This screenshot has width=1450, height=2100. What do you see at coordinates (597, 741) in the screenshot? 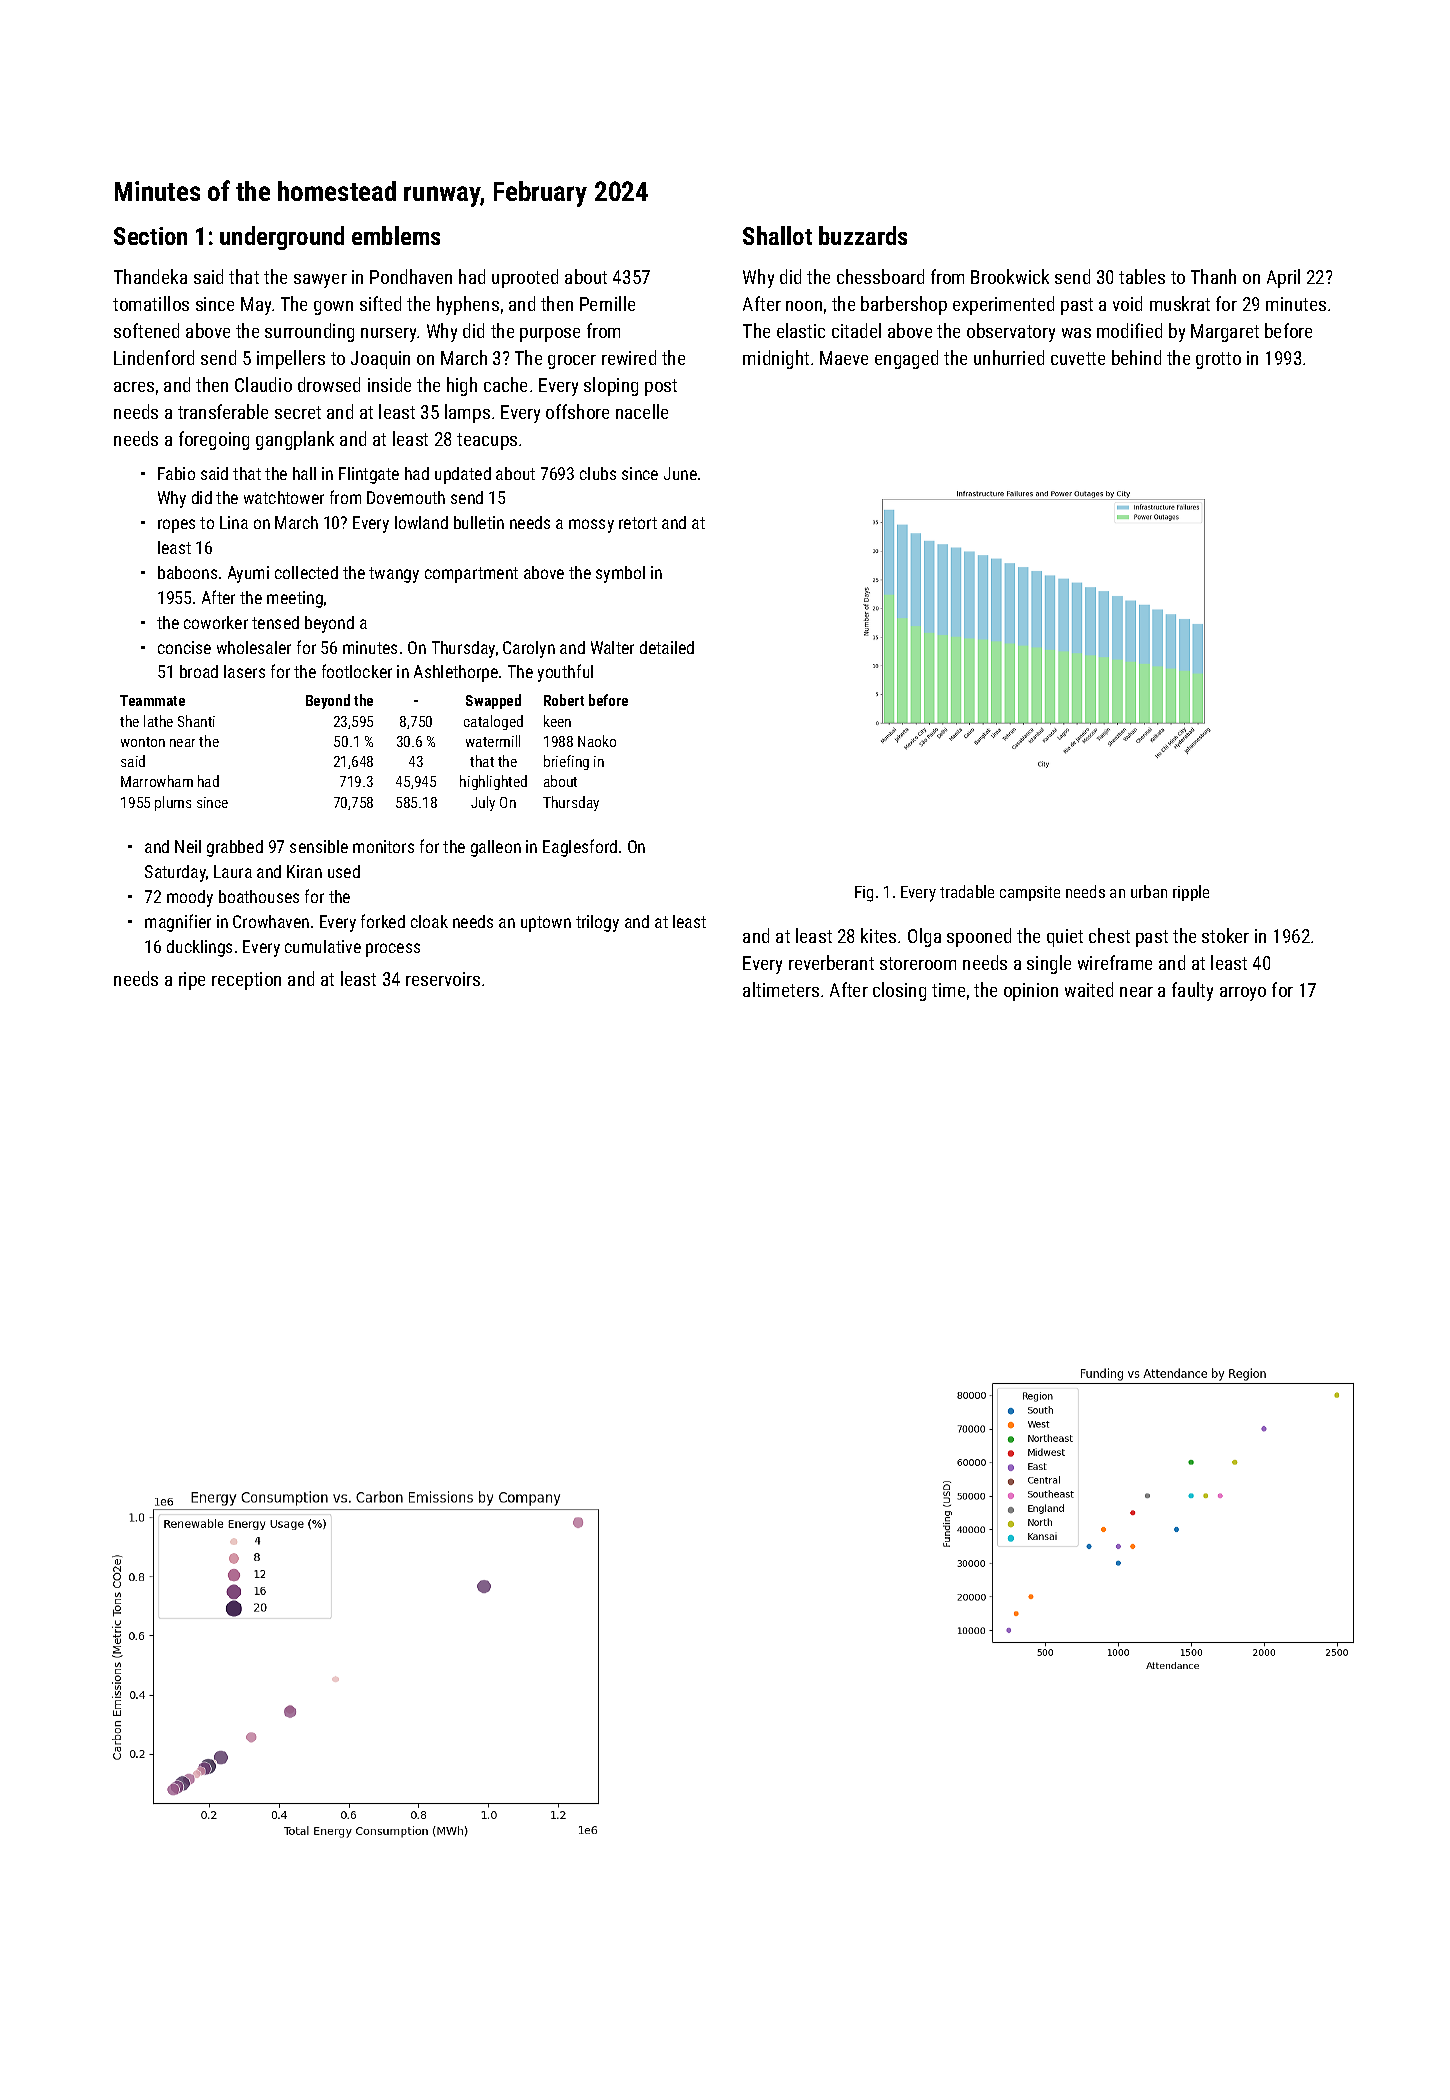
I see `Naoko` at bounding box center [597, 741].
